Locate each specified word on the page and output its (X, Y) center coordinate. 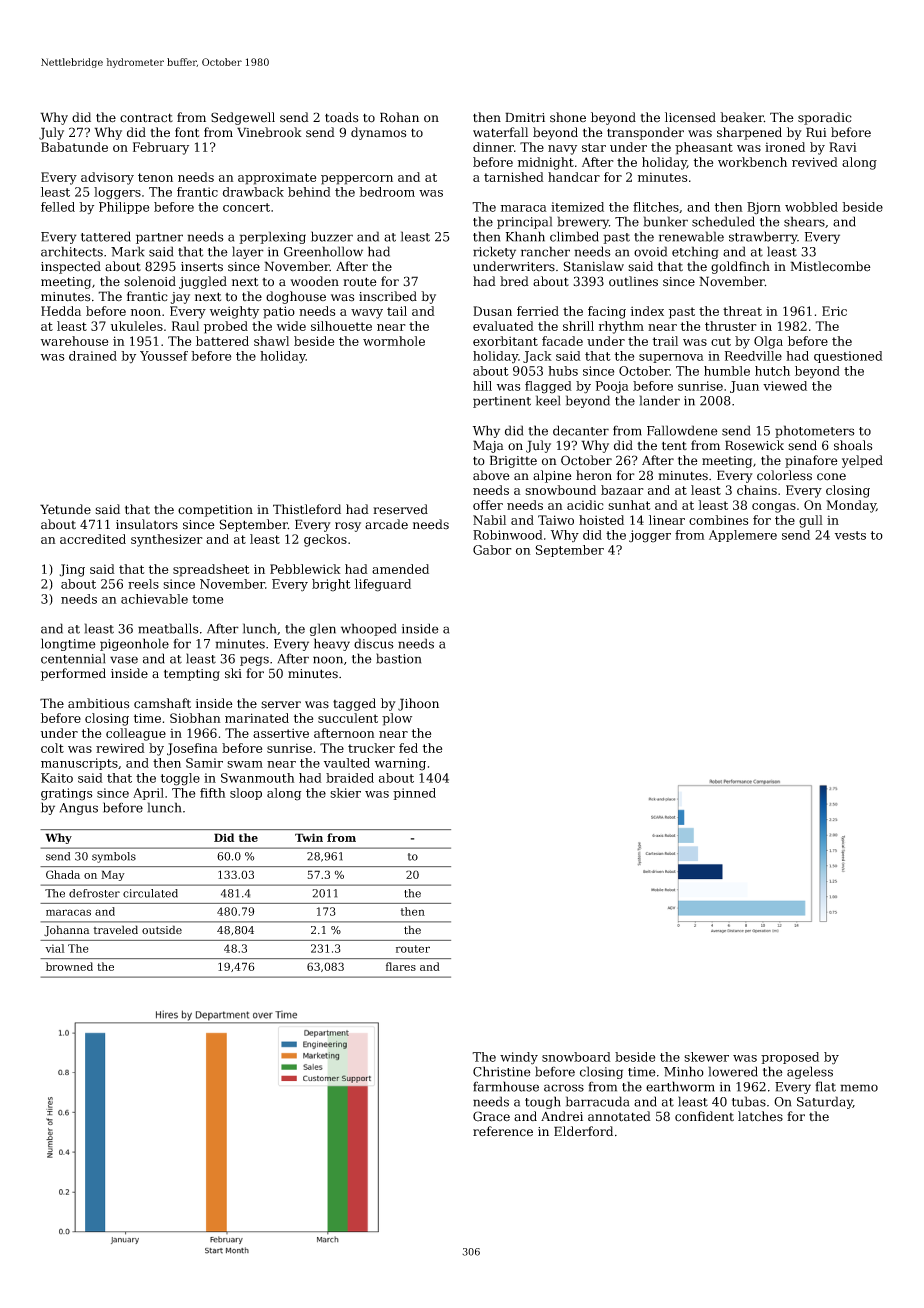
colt (52, 748)
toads (341, 117)
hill (482, 386)
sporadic (825, 118)
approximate (277, 178)
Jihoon (418, 704)
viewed (785, 386)
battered (222, 341)
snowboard (576, 1057)
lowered (733, 1071)
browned (69, 966)
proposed (790, 1058)
